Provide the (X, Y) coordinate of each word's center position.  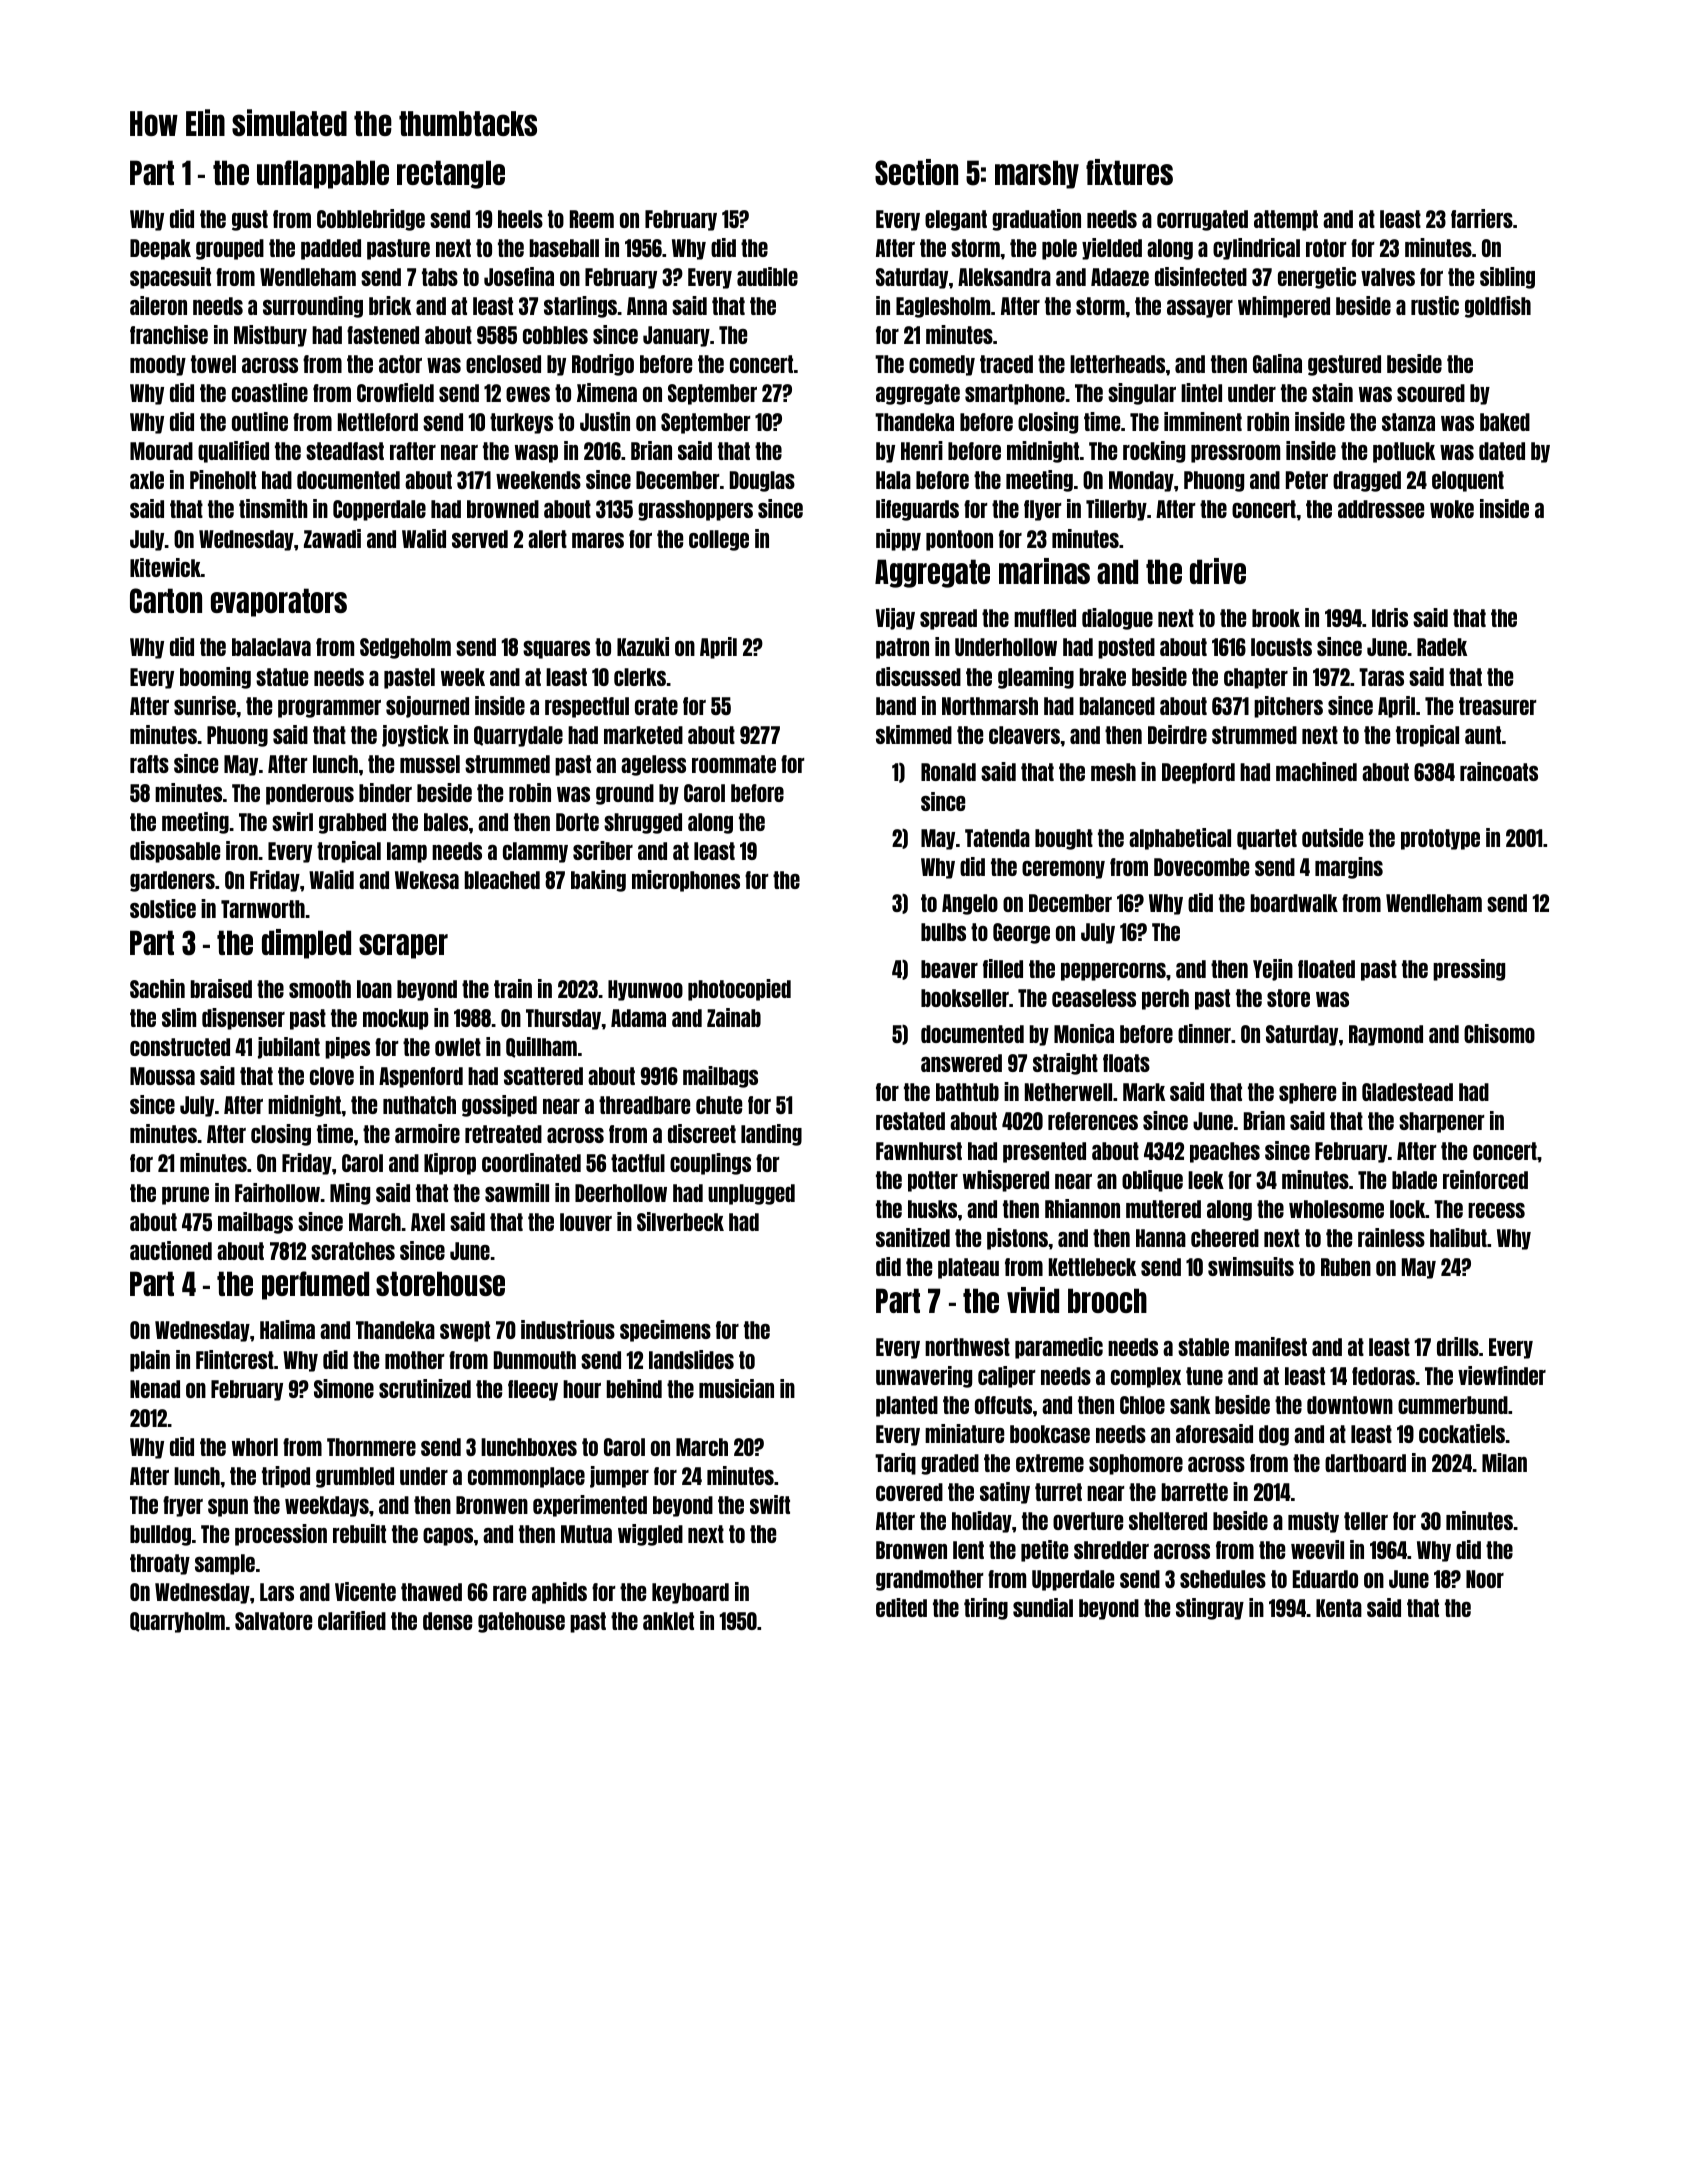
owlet (458, 1047)
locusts (1281, 647)
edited (901, 1607)
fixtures (1129, 172)
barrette (1195, 1492)
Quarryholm (177, 1622)
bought (1064, 839)
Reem (592, 219)
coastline (270, 392)
